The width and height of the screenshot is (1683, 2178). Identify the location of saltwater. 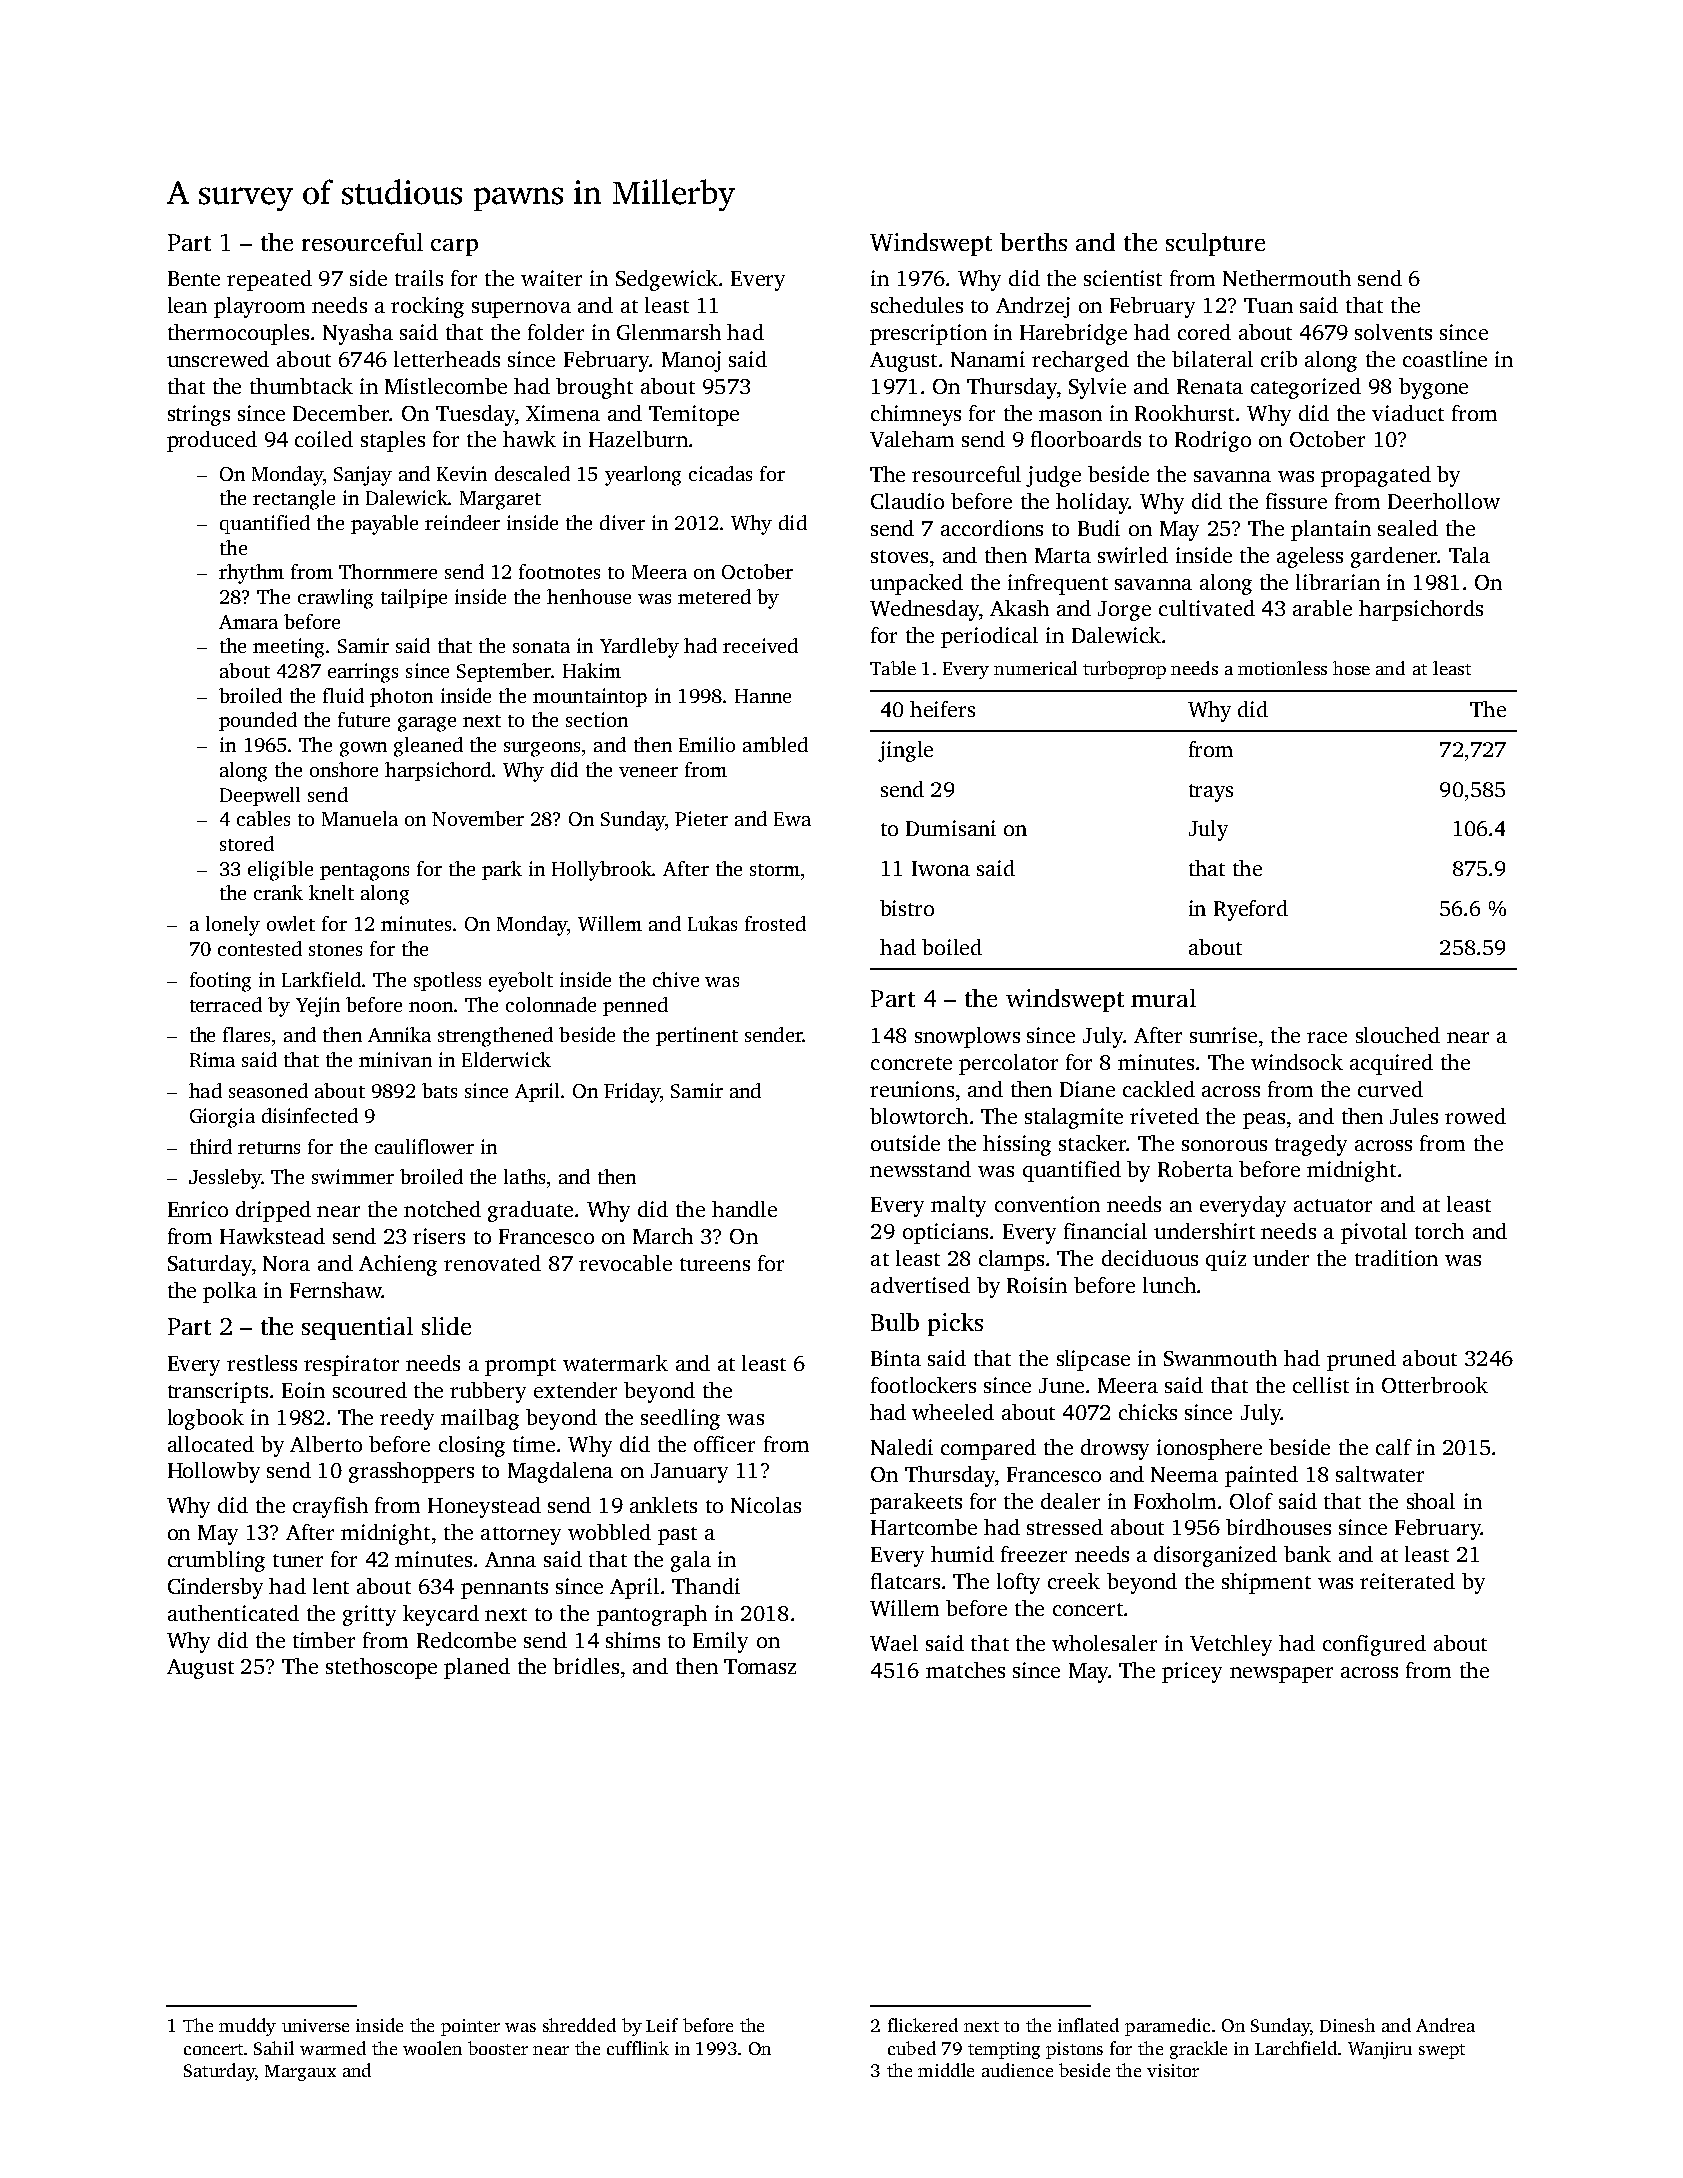
(1380, 1474).
